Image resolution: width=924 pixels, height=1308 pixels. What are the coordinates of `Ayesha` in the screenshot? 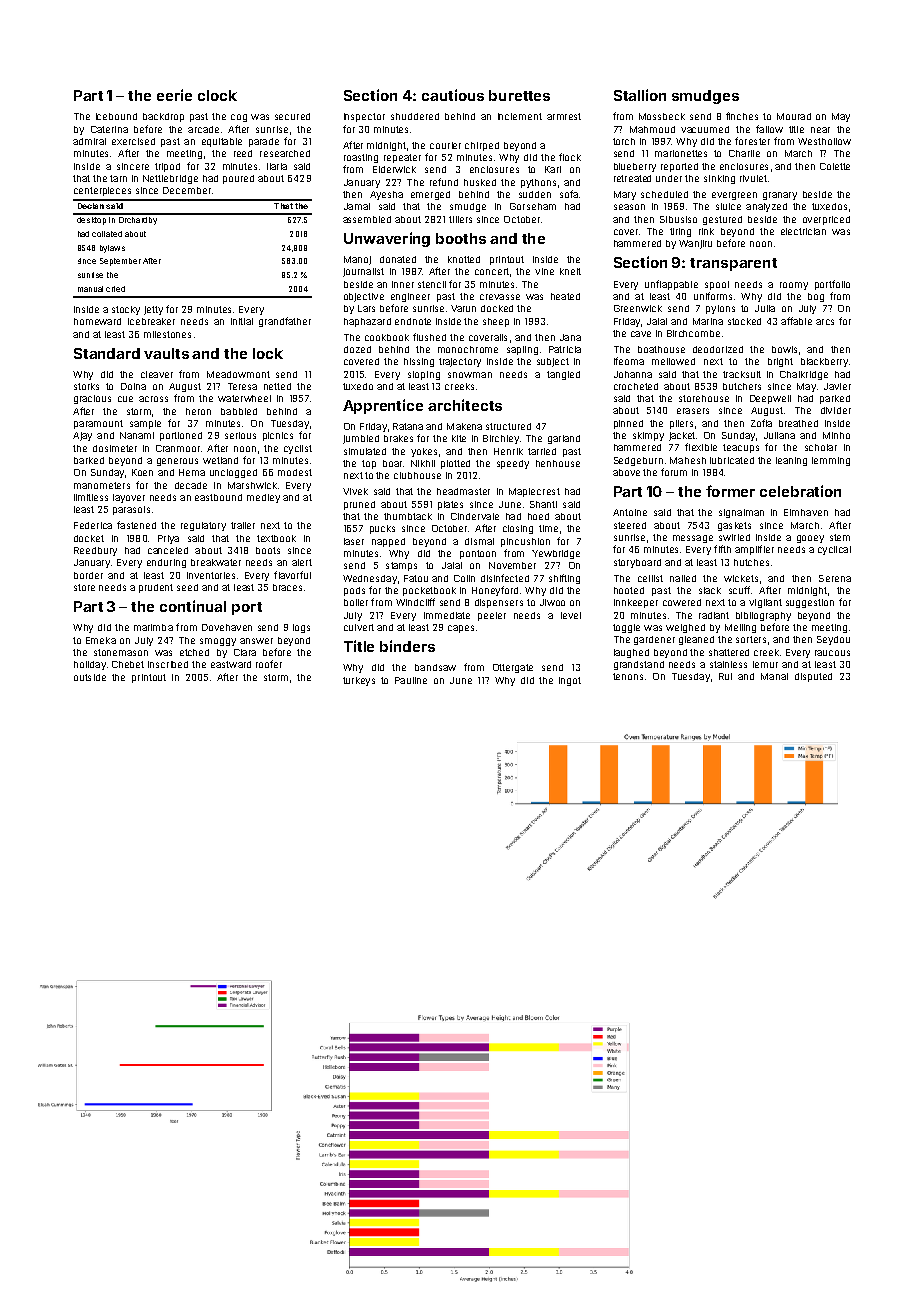 It's located at (386, 195).
